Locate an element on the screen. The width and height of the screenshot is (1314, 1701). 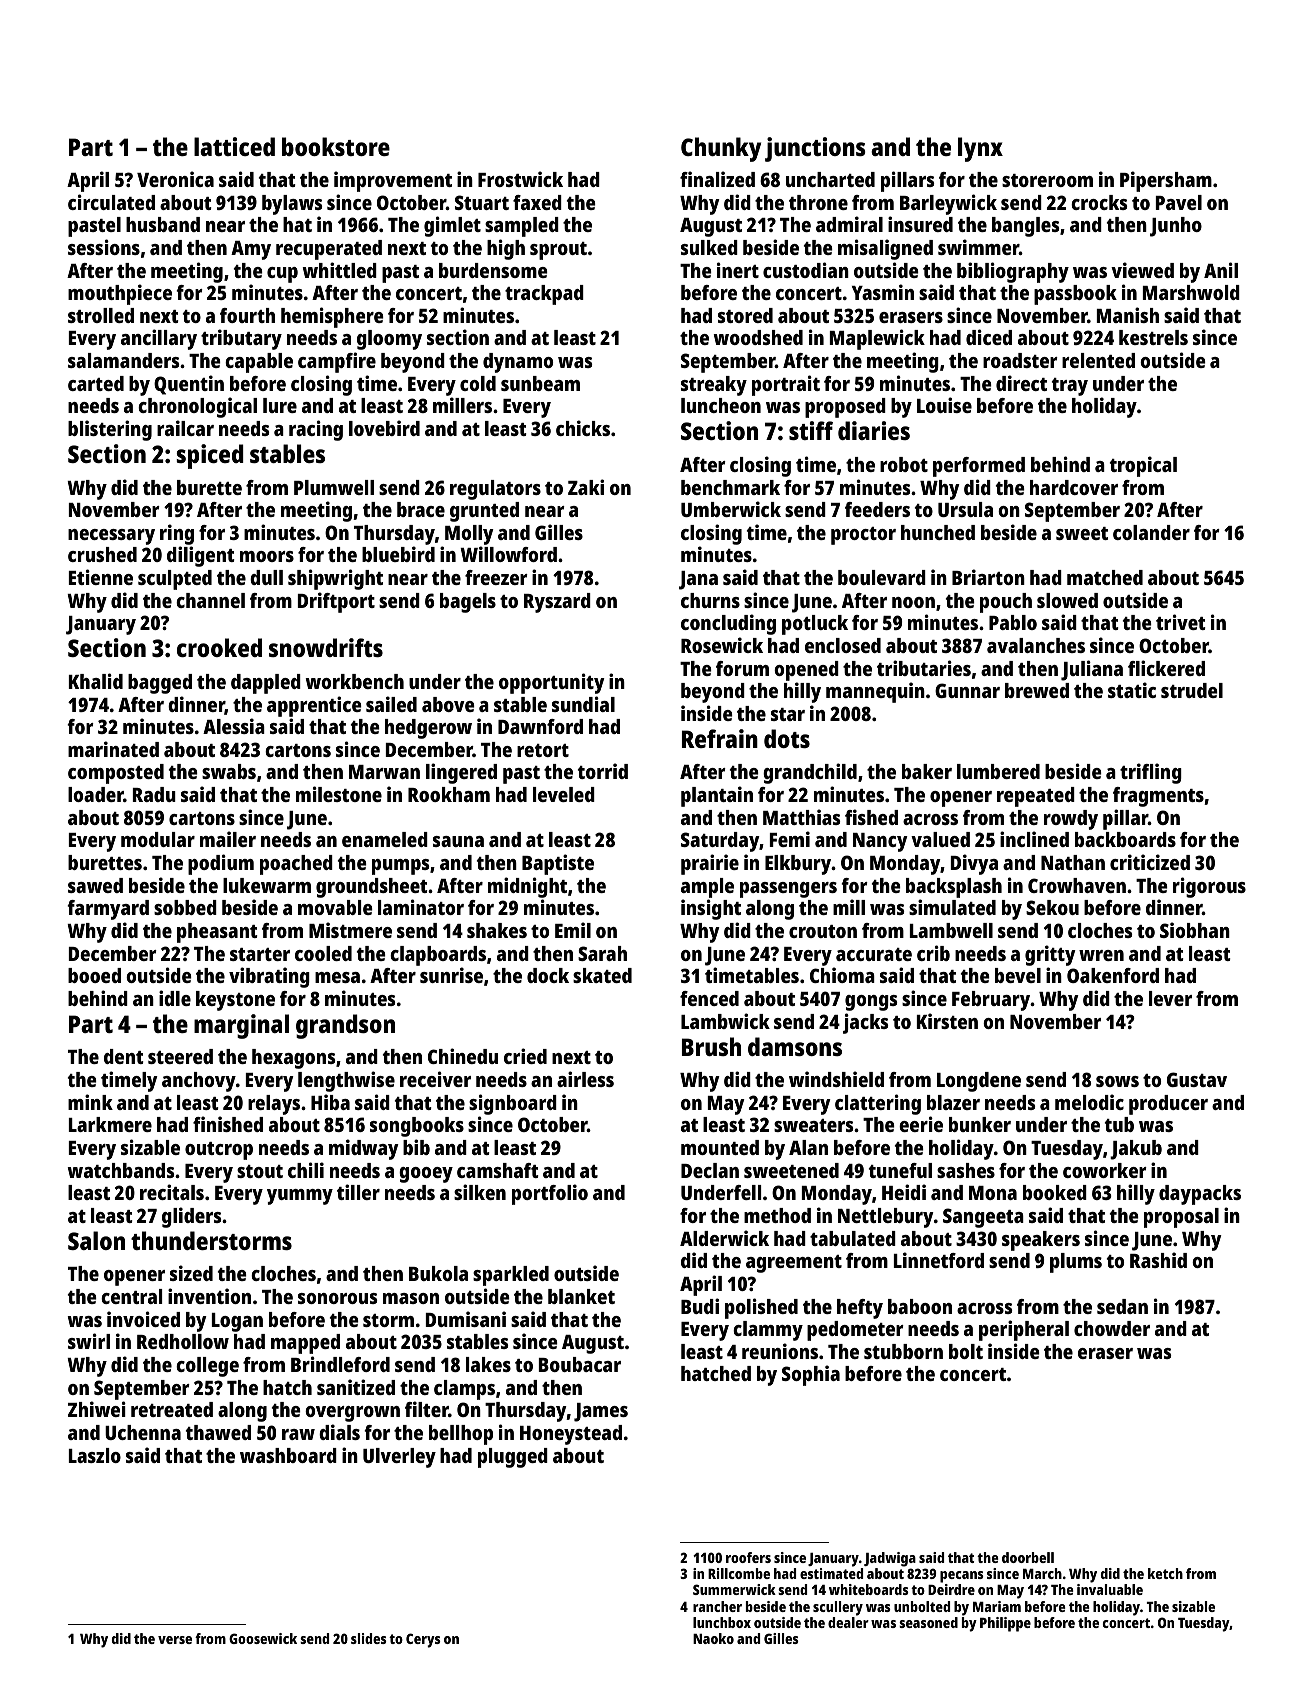
Larkmere is located at coordinates (110, 1124).
